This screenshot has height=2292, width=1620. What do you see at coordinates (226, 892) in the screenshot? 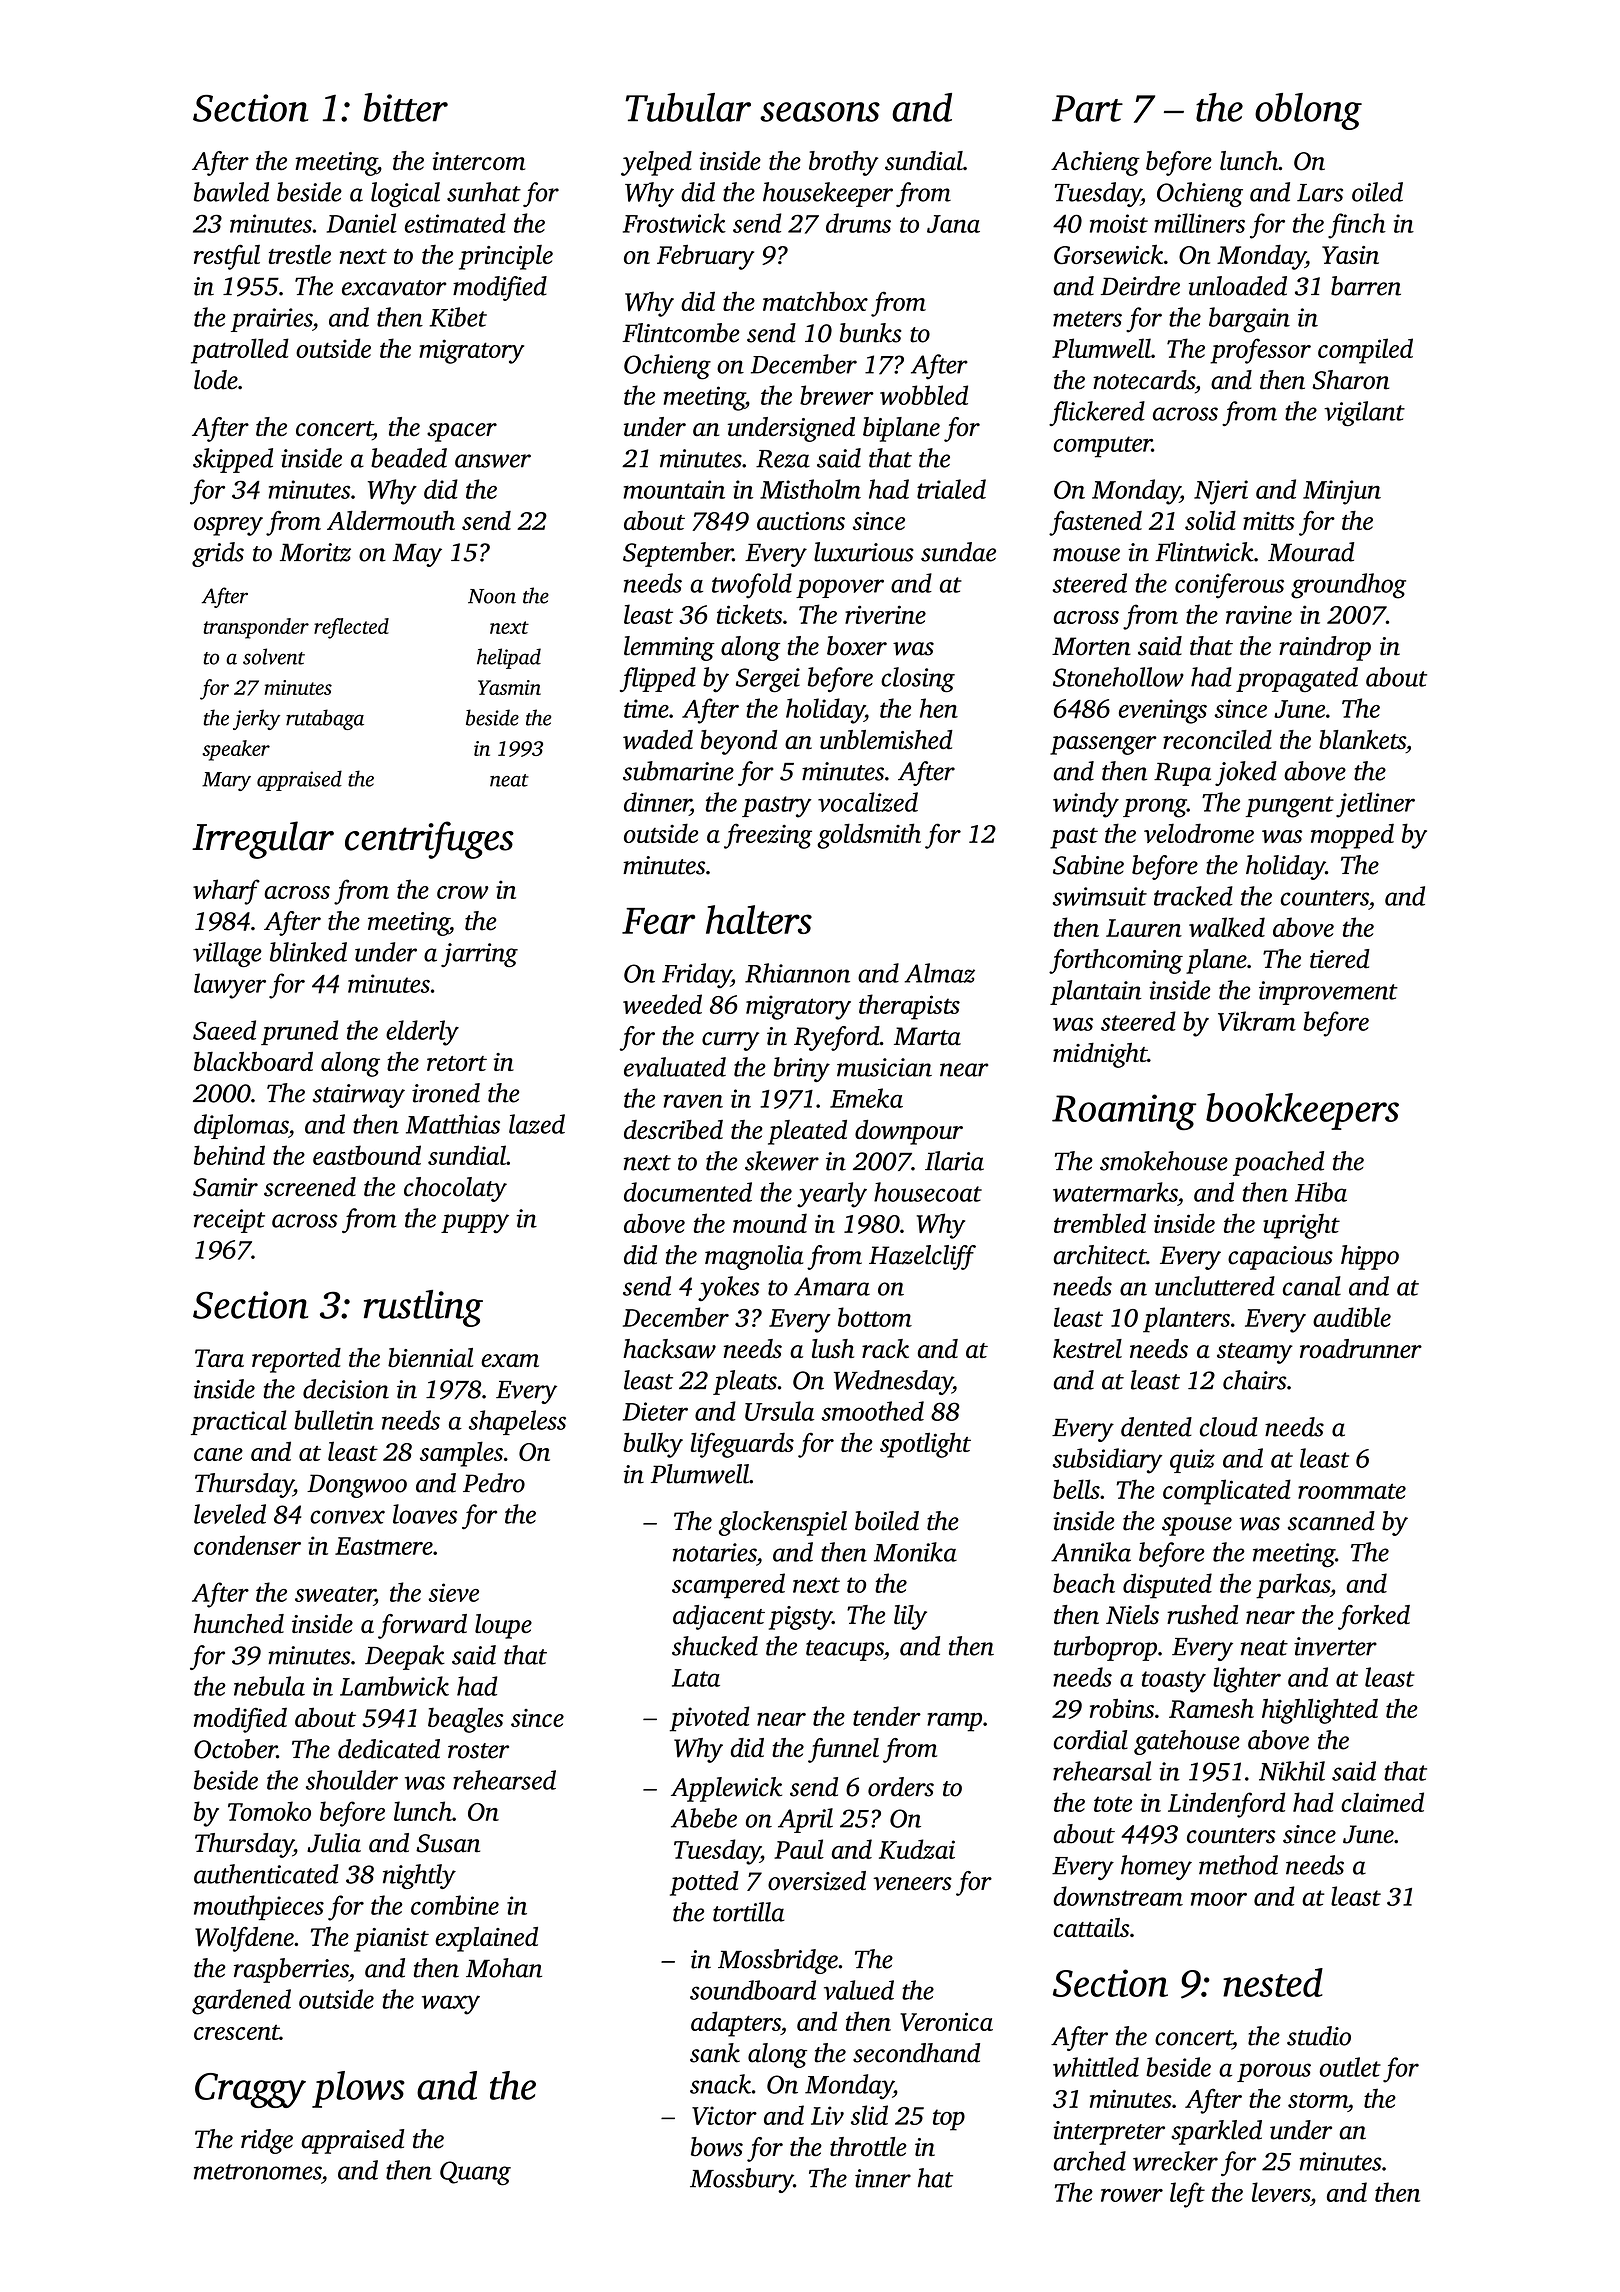
I see `wharf` at bounding box center [226, 892].
